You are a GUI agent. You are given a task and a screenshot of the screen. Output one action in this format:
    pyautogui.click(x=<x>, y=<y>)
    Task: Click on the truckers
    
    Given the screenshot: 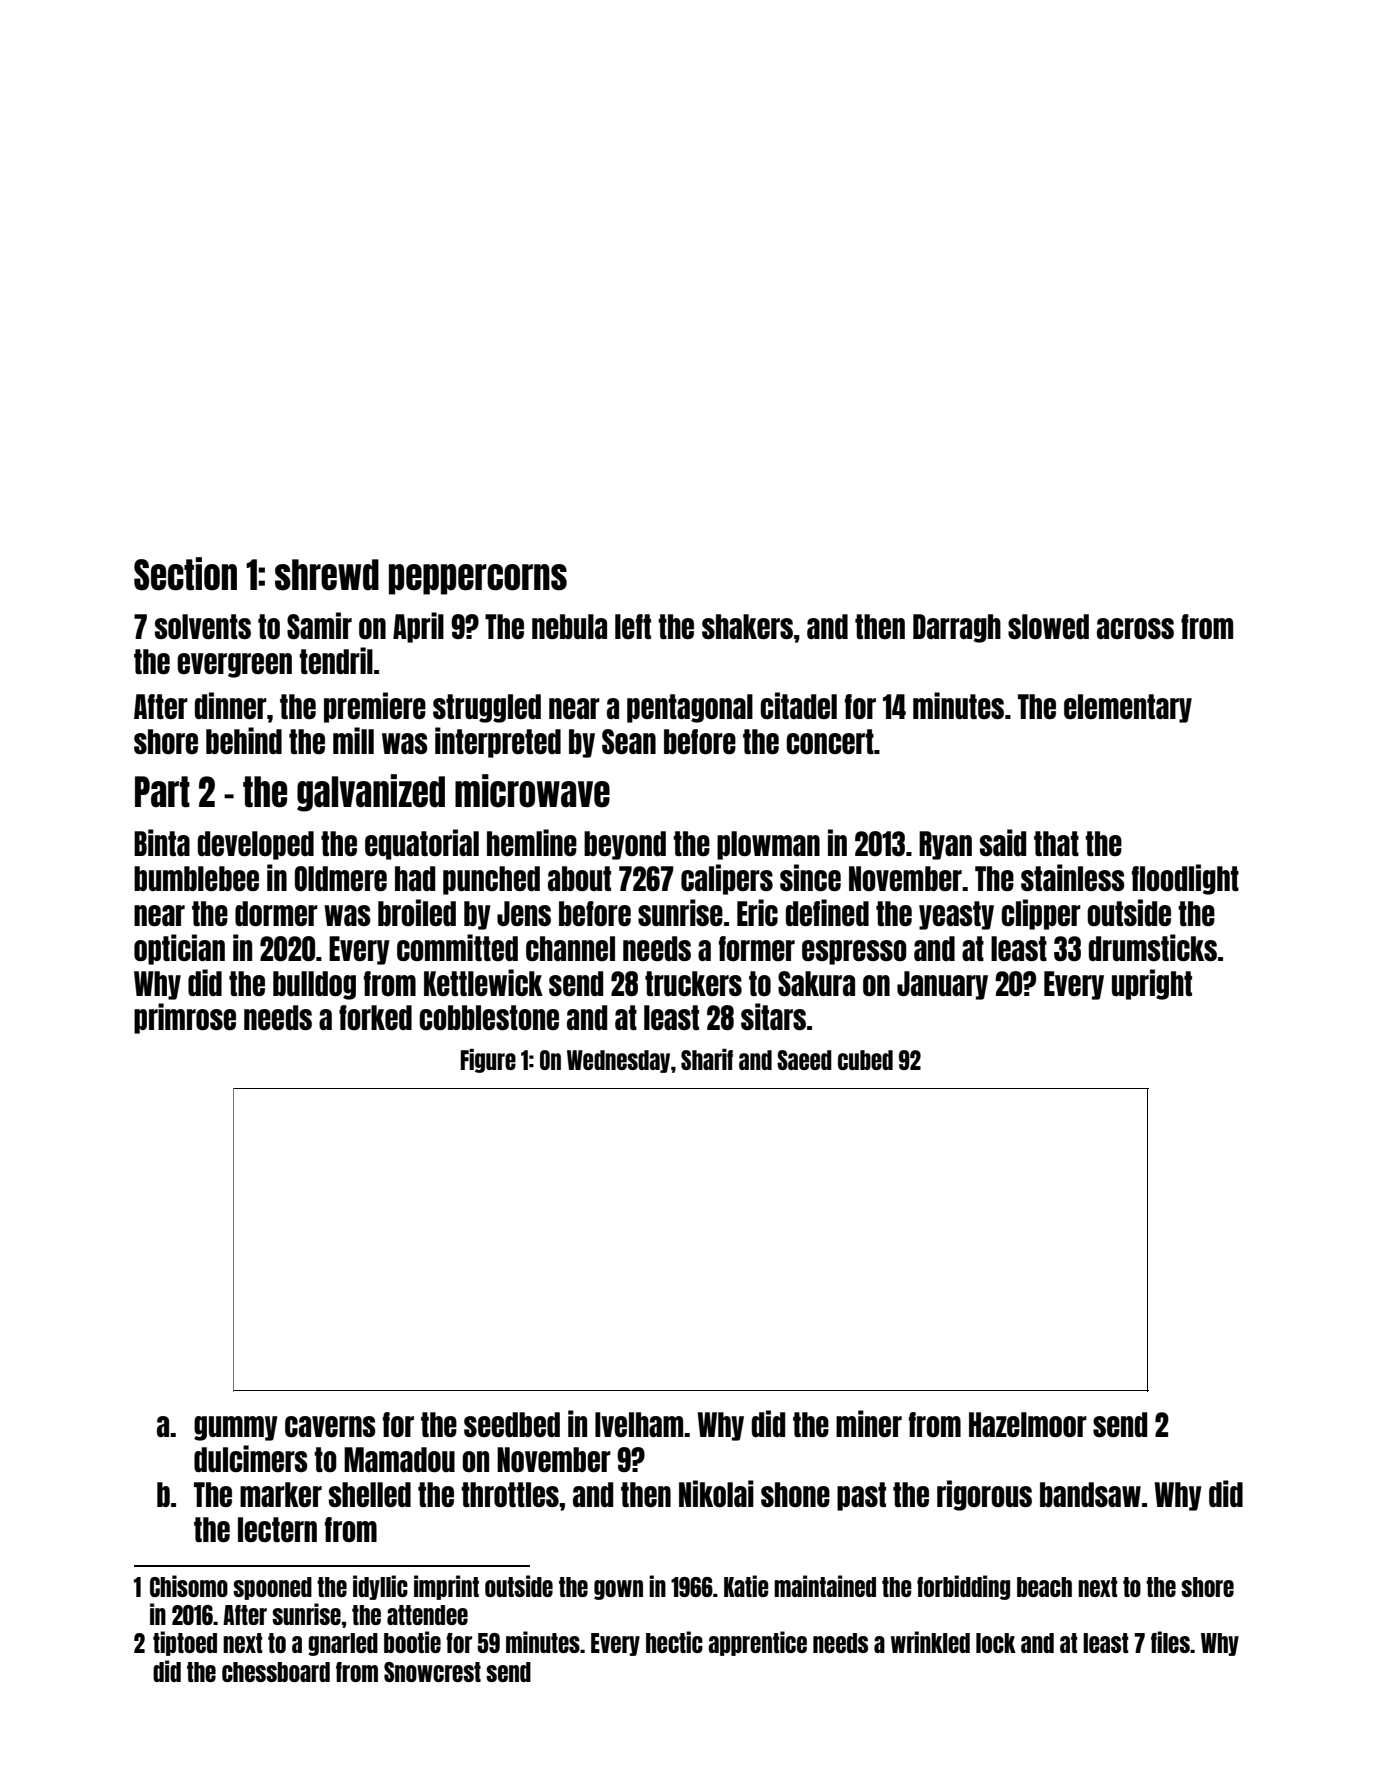 What is the action you would take?
    pyautogui.click(x=693, y=983)
